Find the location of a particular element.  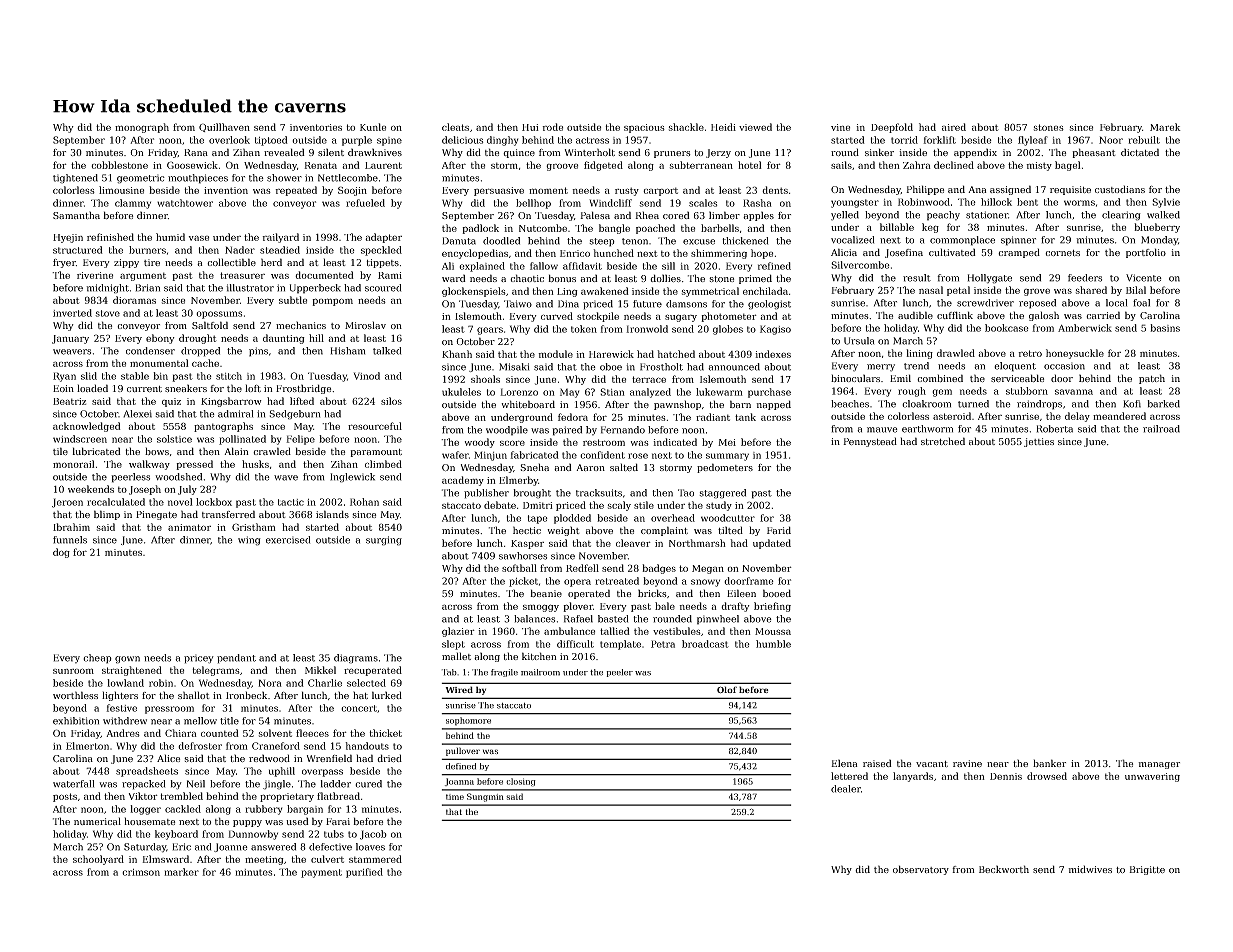

Joanne is located at coordinates (231, 847).
